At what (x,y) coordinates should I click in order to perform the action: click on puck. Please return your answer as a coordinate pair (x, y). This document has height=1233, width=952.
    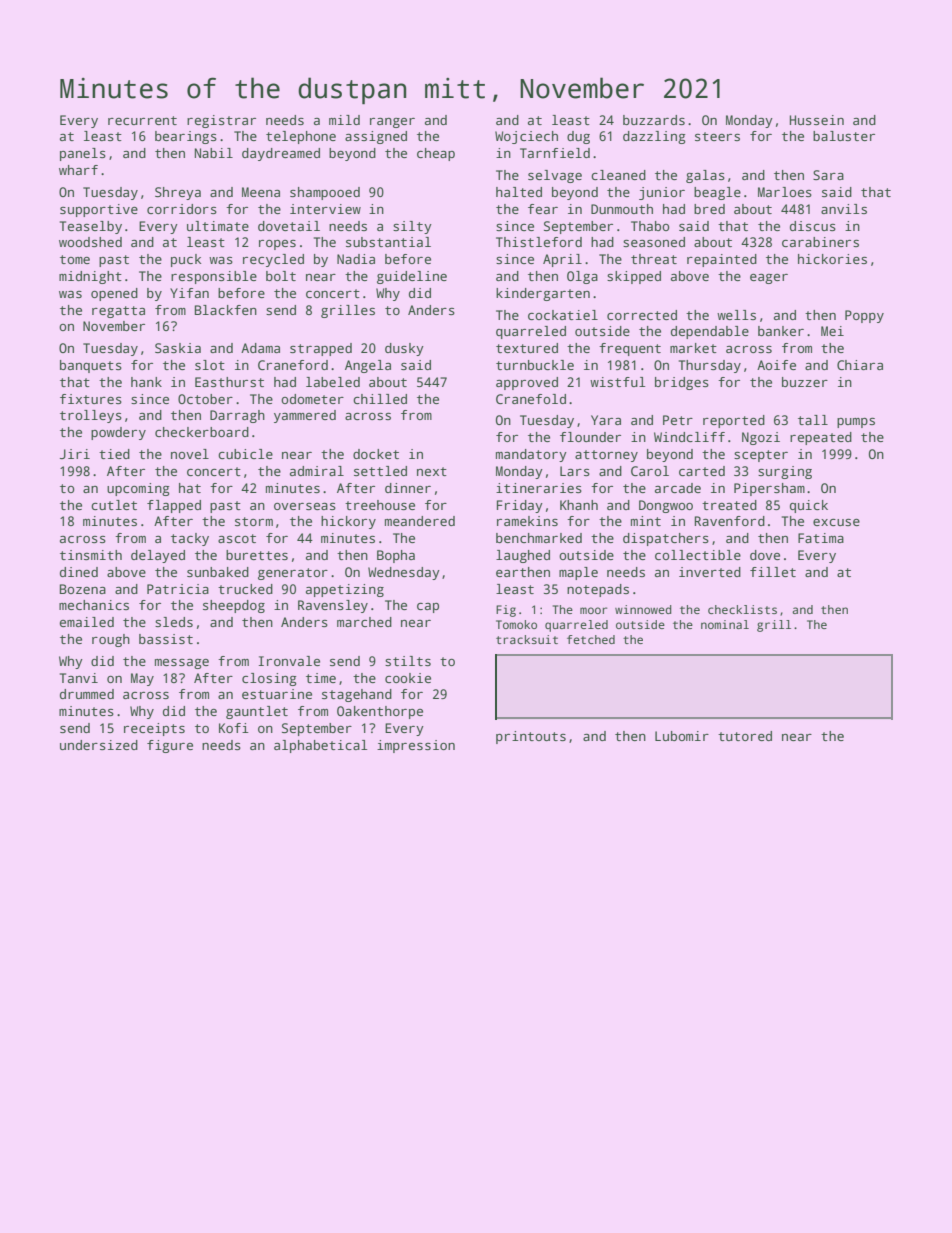
    Looking at the image, I should click on (186, 260).
